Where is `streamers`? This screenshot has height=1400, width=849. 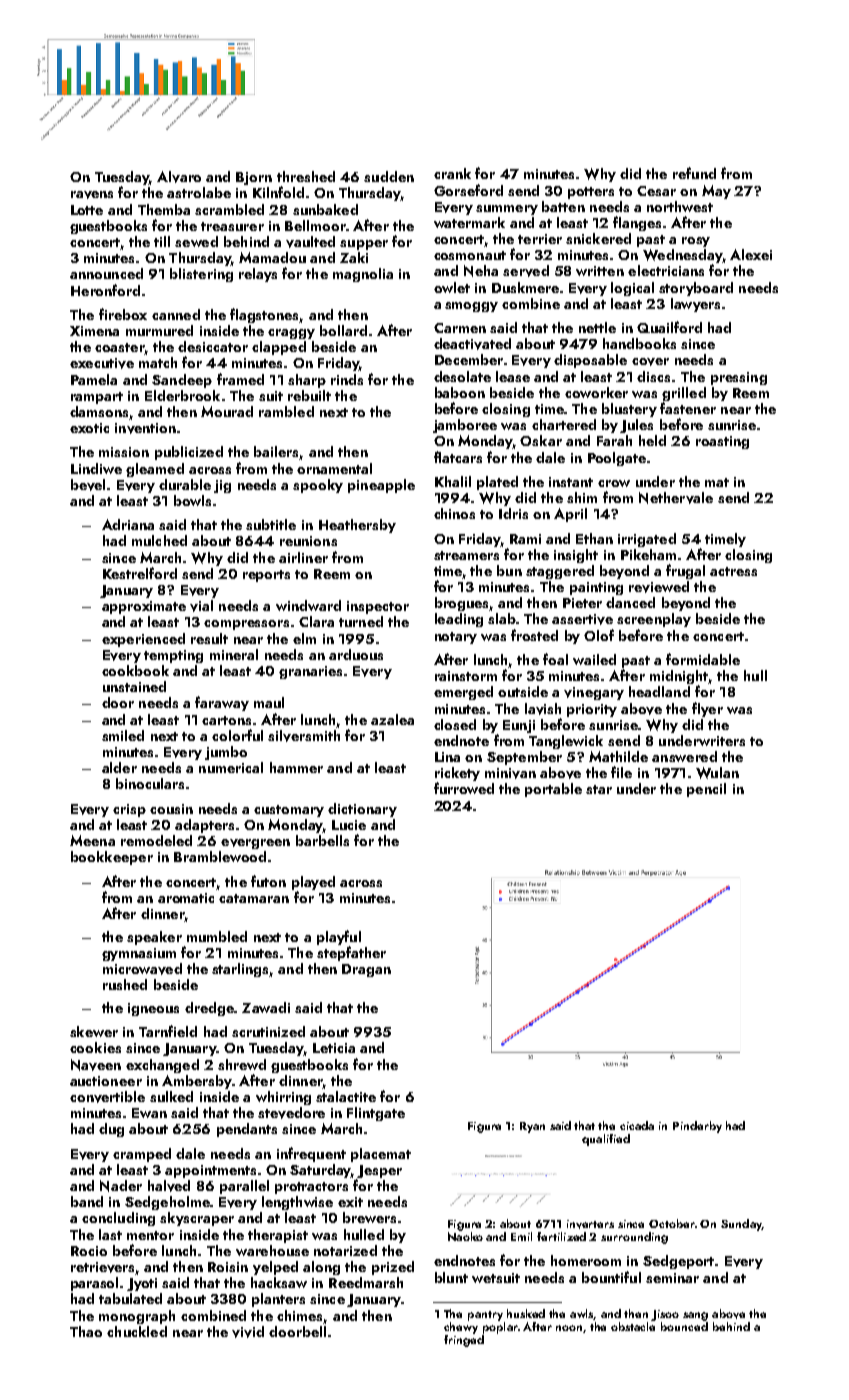
streamers is located at coordinates (466, 555).
